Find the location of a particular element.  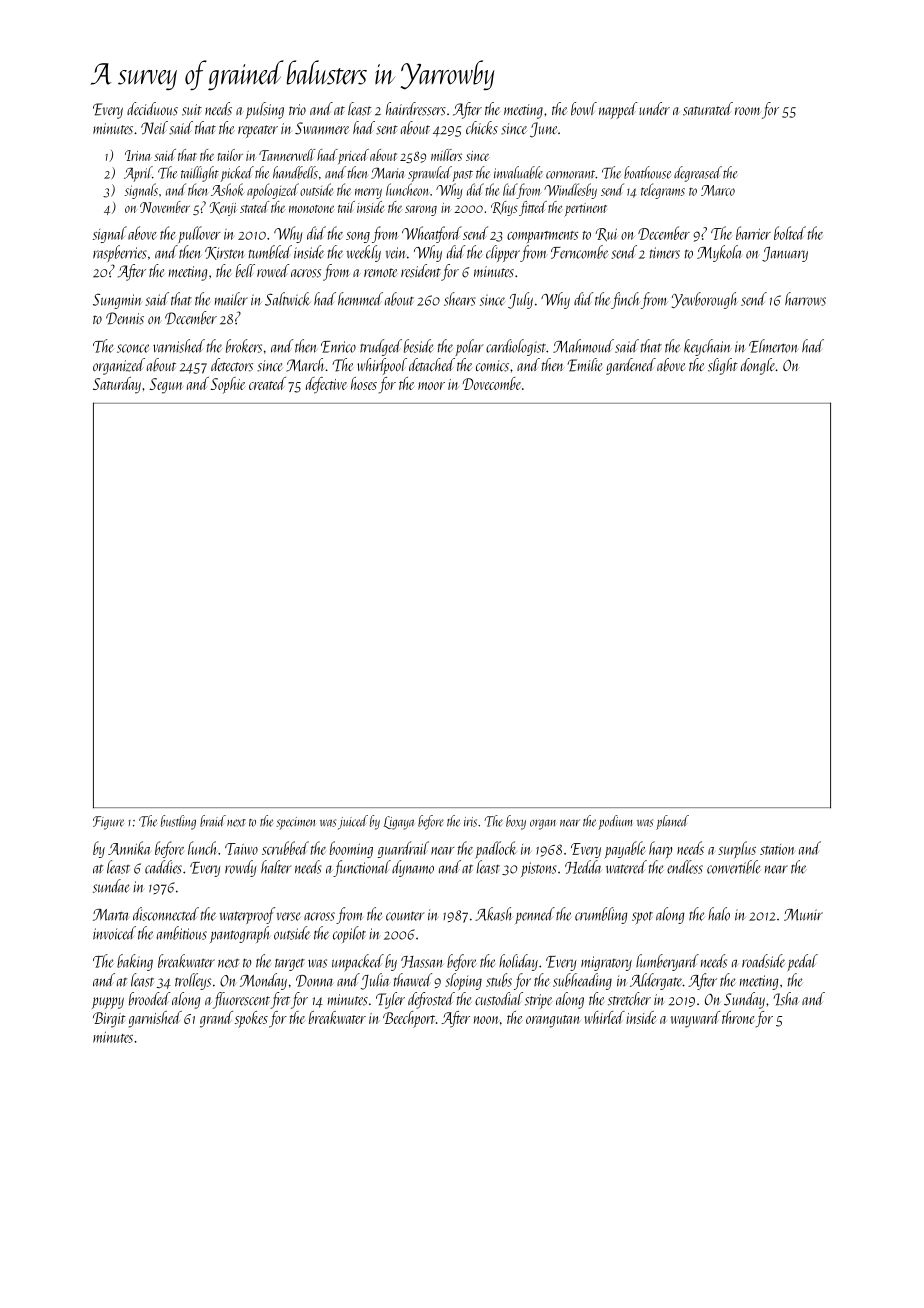

Figure is located at coordinates (108, 823).
